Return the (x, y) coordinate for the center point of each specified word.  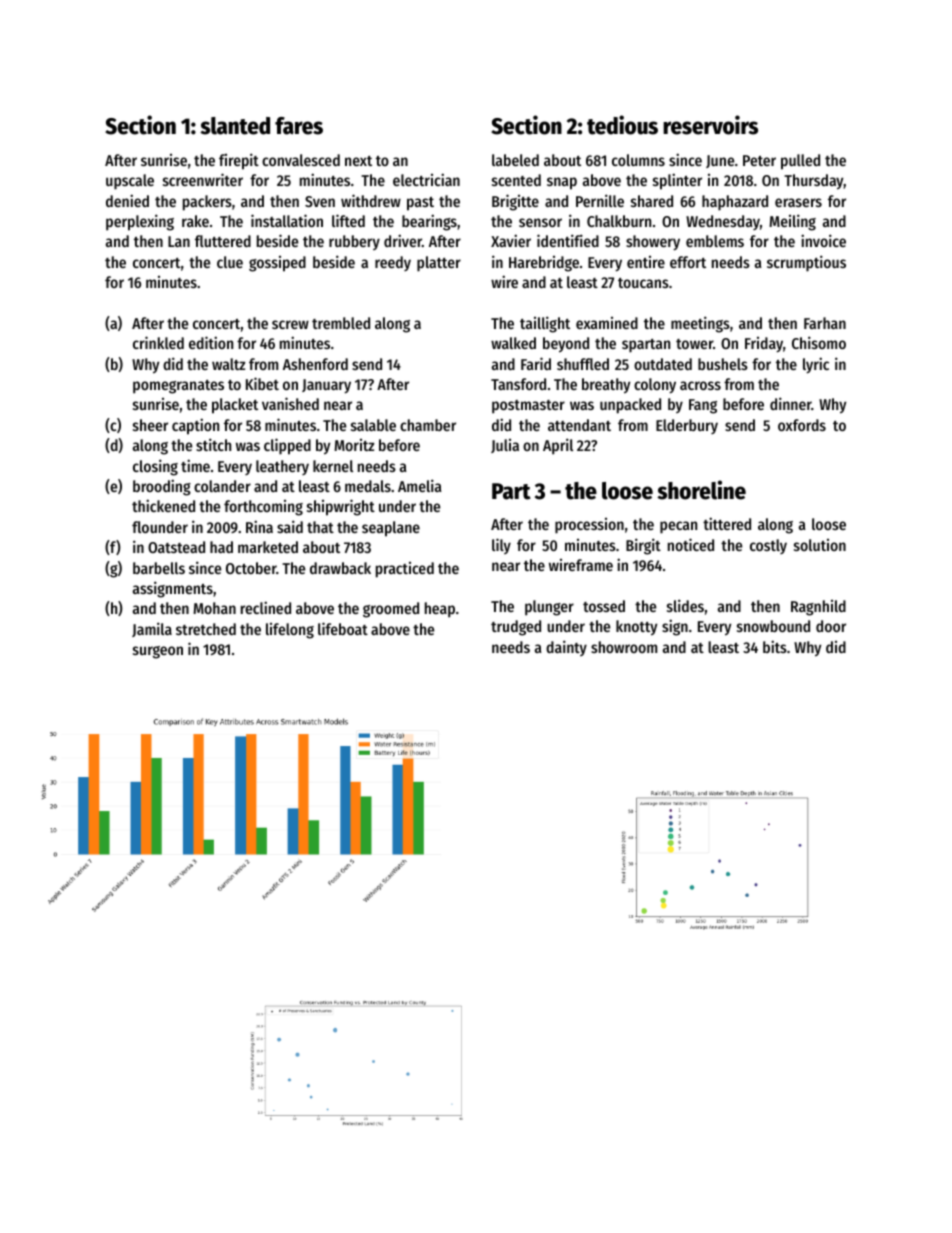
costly (768, 546)
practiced (405, 570)
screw (290, 324)
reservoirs (710, 125)
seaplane (391, 529)
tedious (622, 125)
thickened (163, 505)
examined (607, 323)
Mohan (214, 608)
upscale (130, 182)
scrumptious (806, 263)
